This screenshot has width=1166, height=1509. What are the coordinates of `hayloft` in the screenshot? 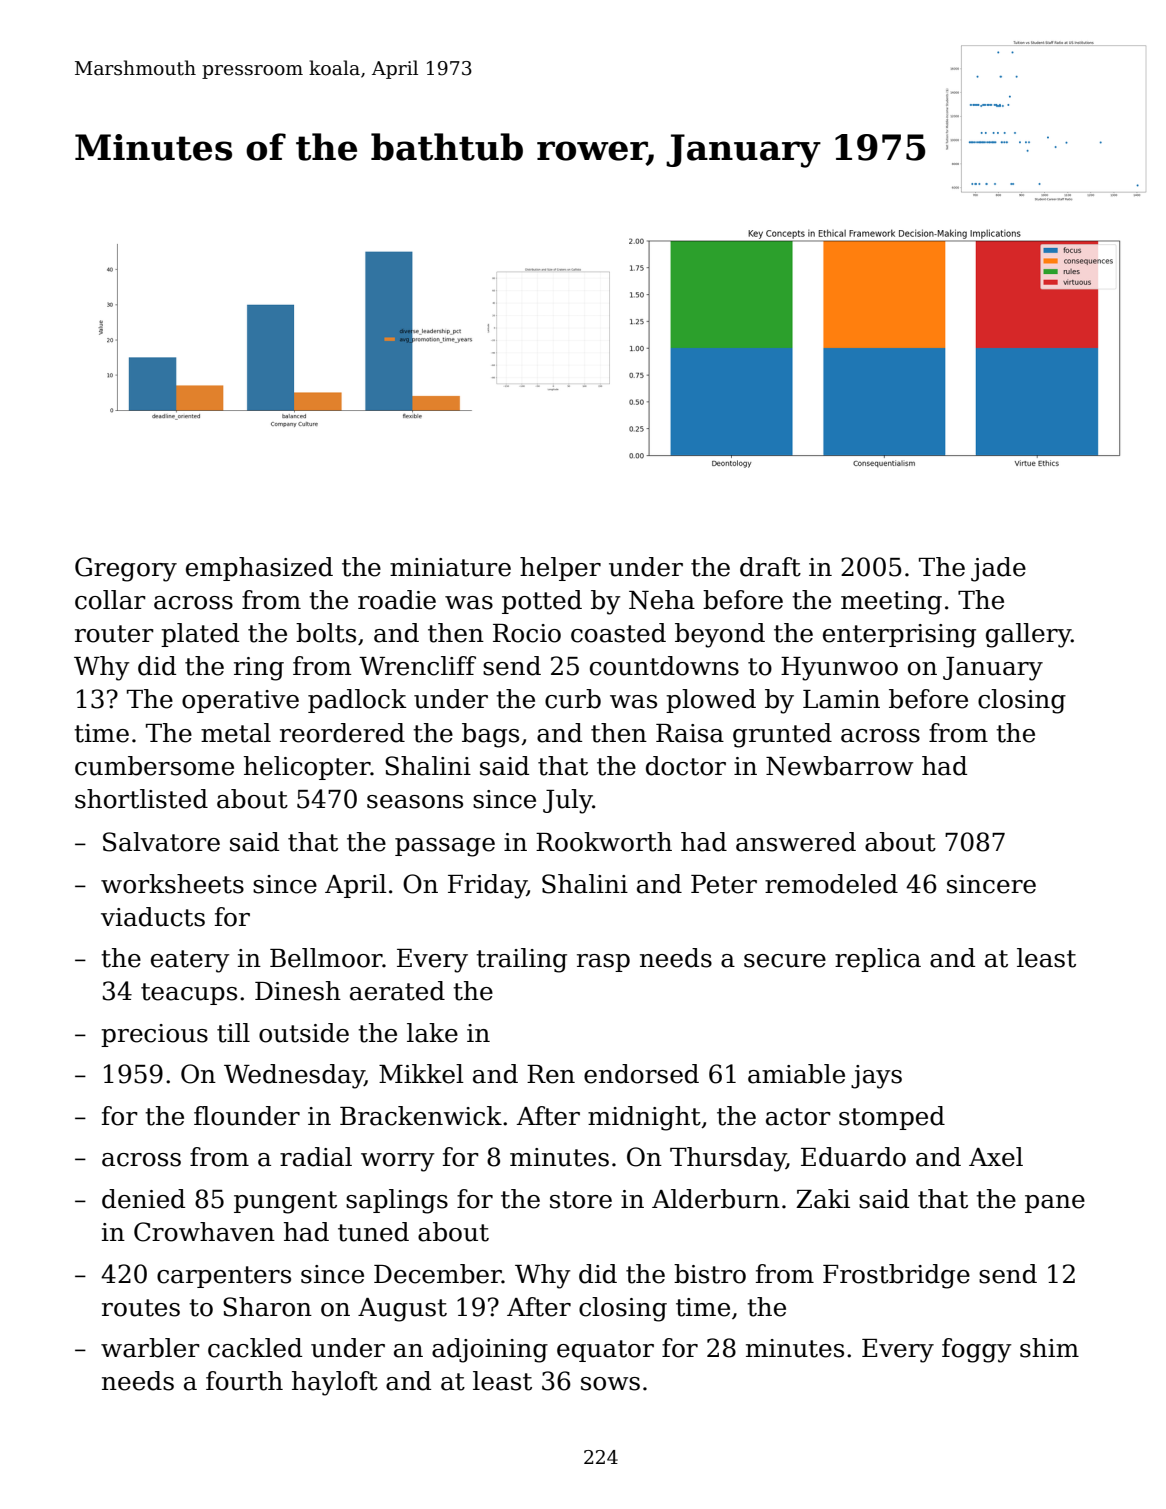 It's located at (335, 1383).
